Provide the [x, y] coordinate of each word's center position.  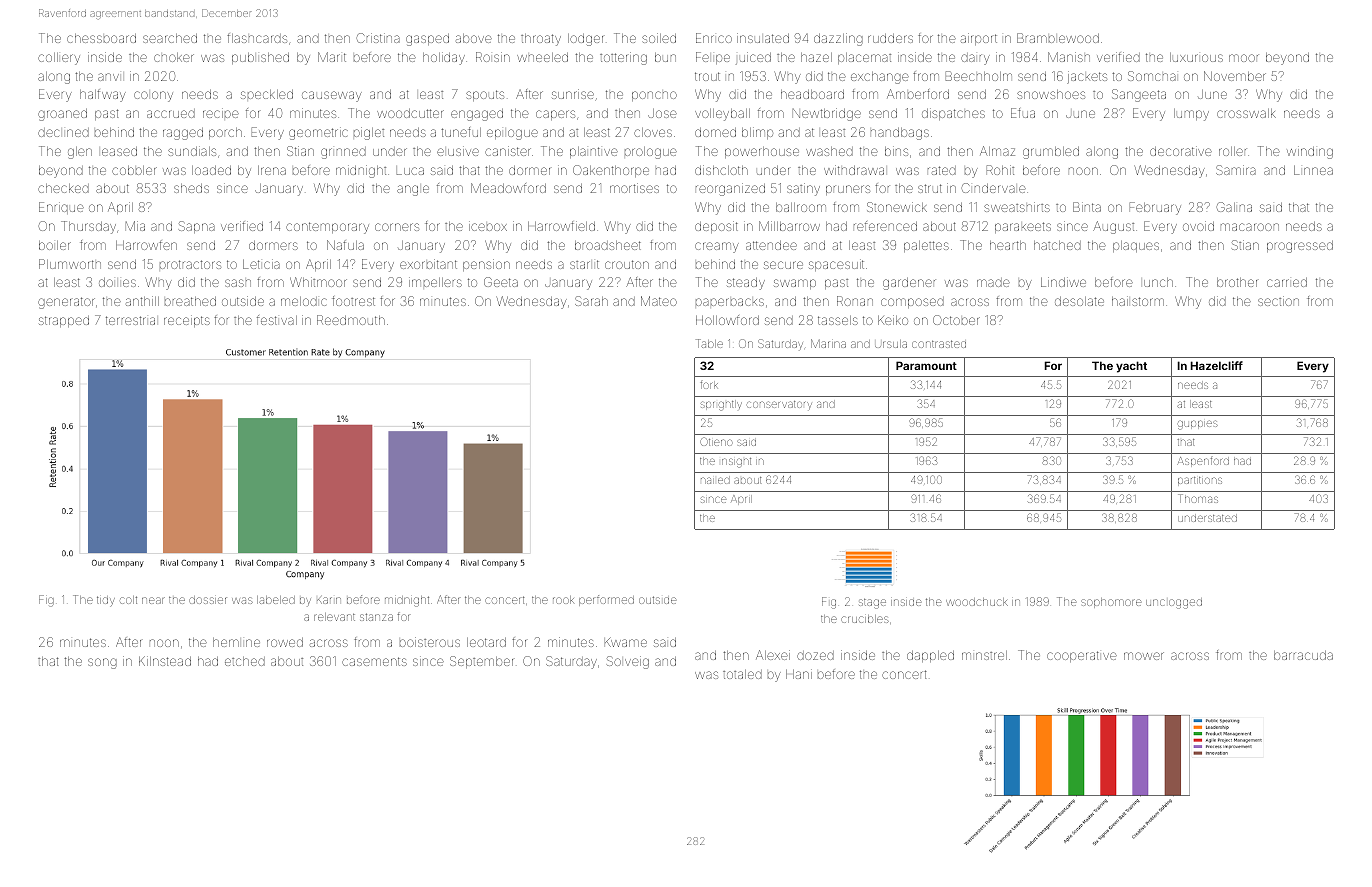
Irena [272, 170]
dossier [208, 600]
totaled [742, 674]
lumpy [1191, 115]
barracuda [1303, 655]
